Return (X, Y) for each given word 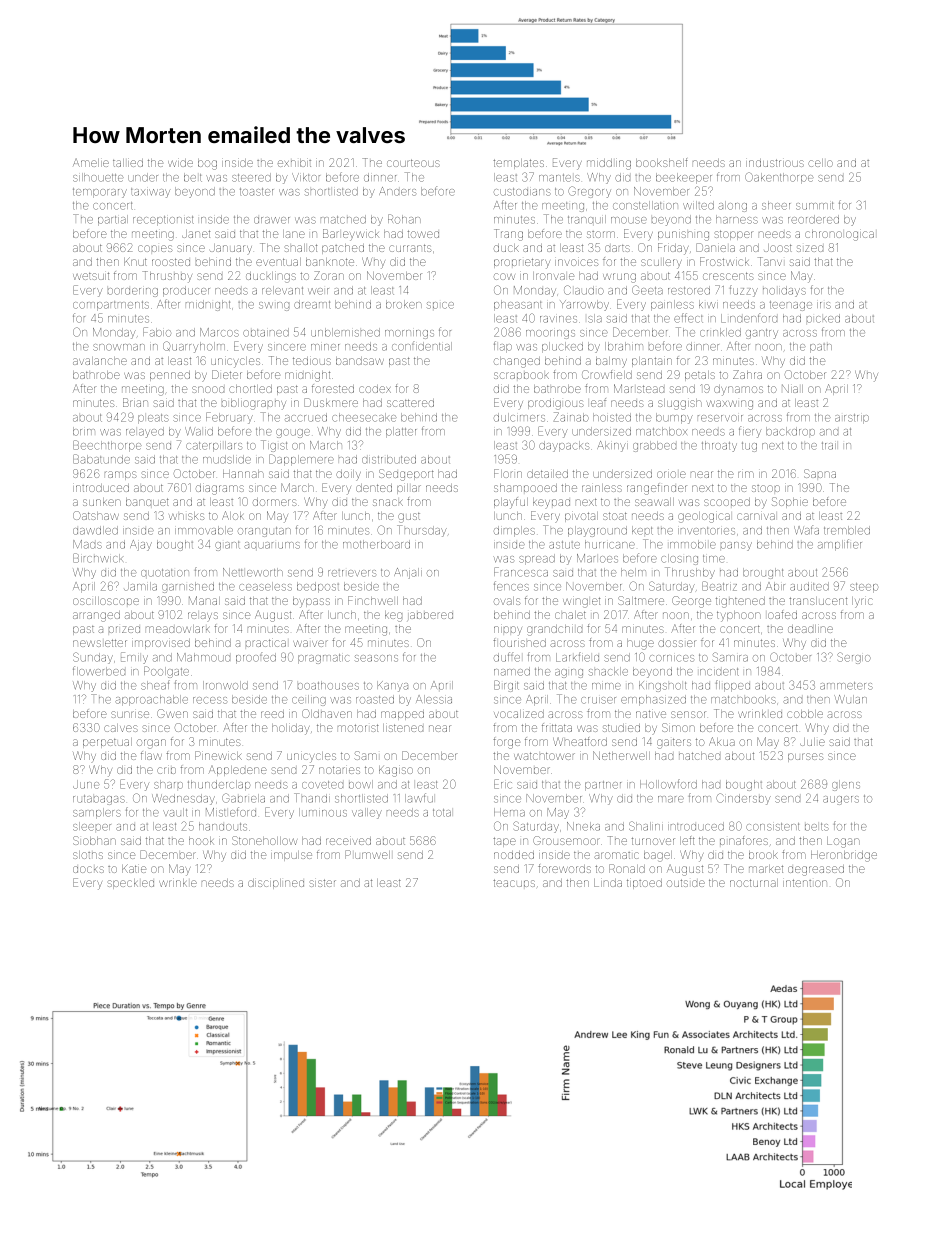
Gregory (589, 192)
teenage (791, 306)
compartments (111, 306)
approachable (151, 700)
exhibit (294, 163)
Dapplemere (301, 460)
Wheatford (580, 741)
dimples (514, 531)
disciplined (276, 884)
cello (820, 163)
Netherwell (621, 755)
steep (864, 588)
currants (410, 248)
